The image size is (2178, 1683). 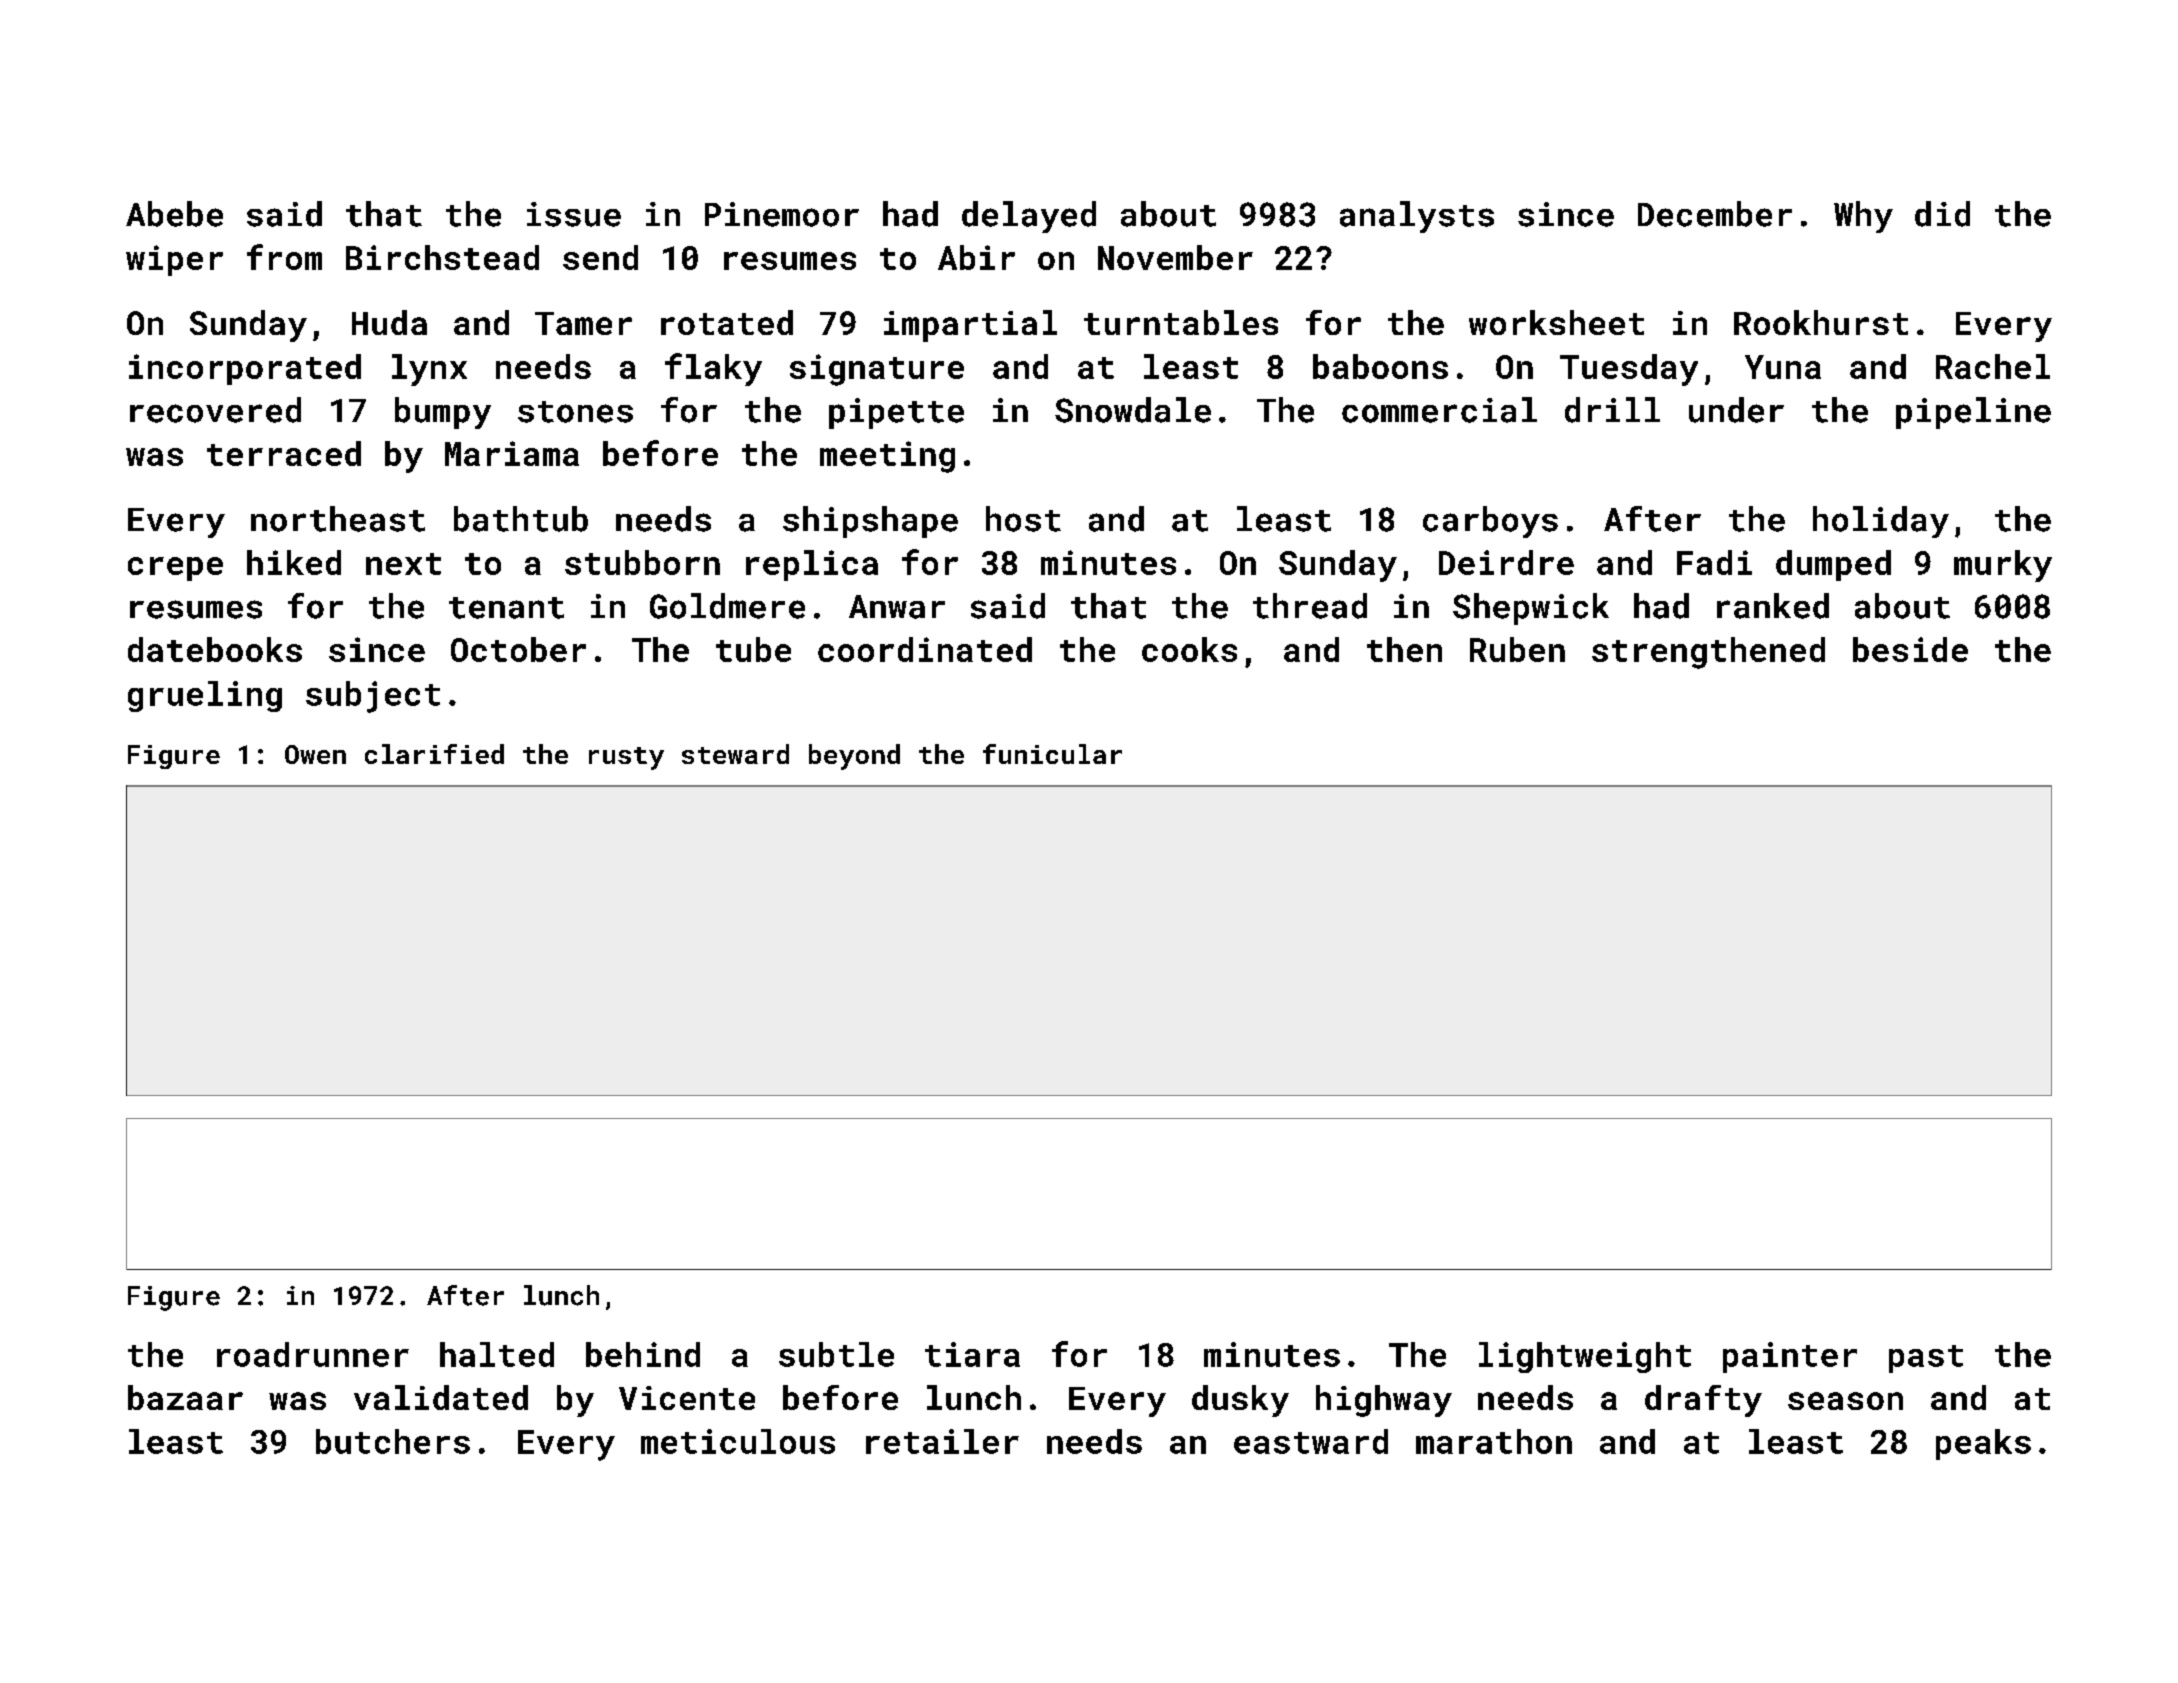 I want to click on impartial, so click(x=970, y=326).
